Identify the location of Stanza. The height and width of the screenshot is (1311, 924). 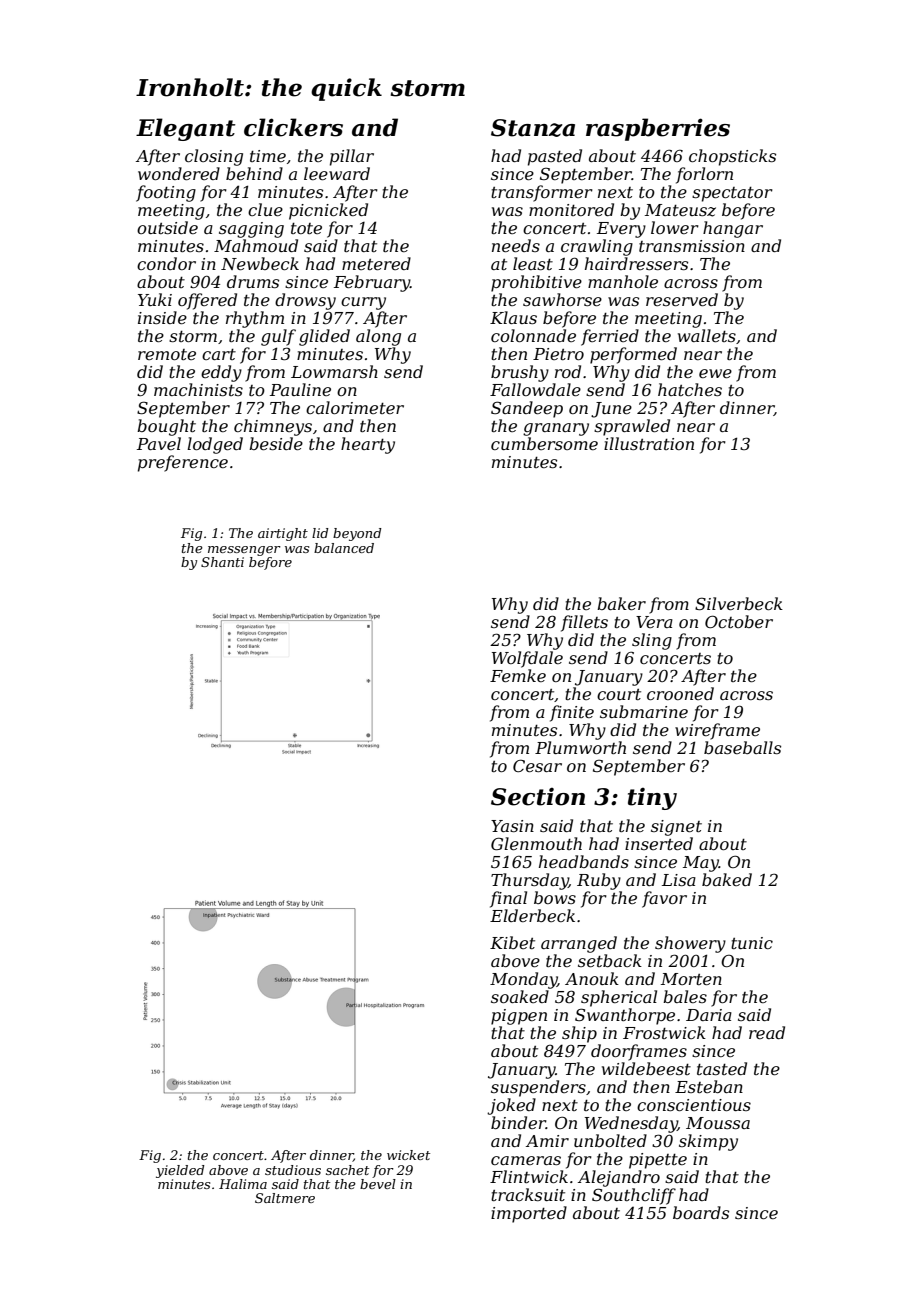
(533, 128).
